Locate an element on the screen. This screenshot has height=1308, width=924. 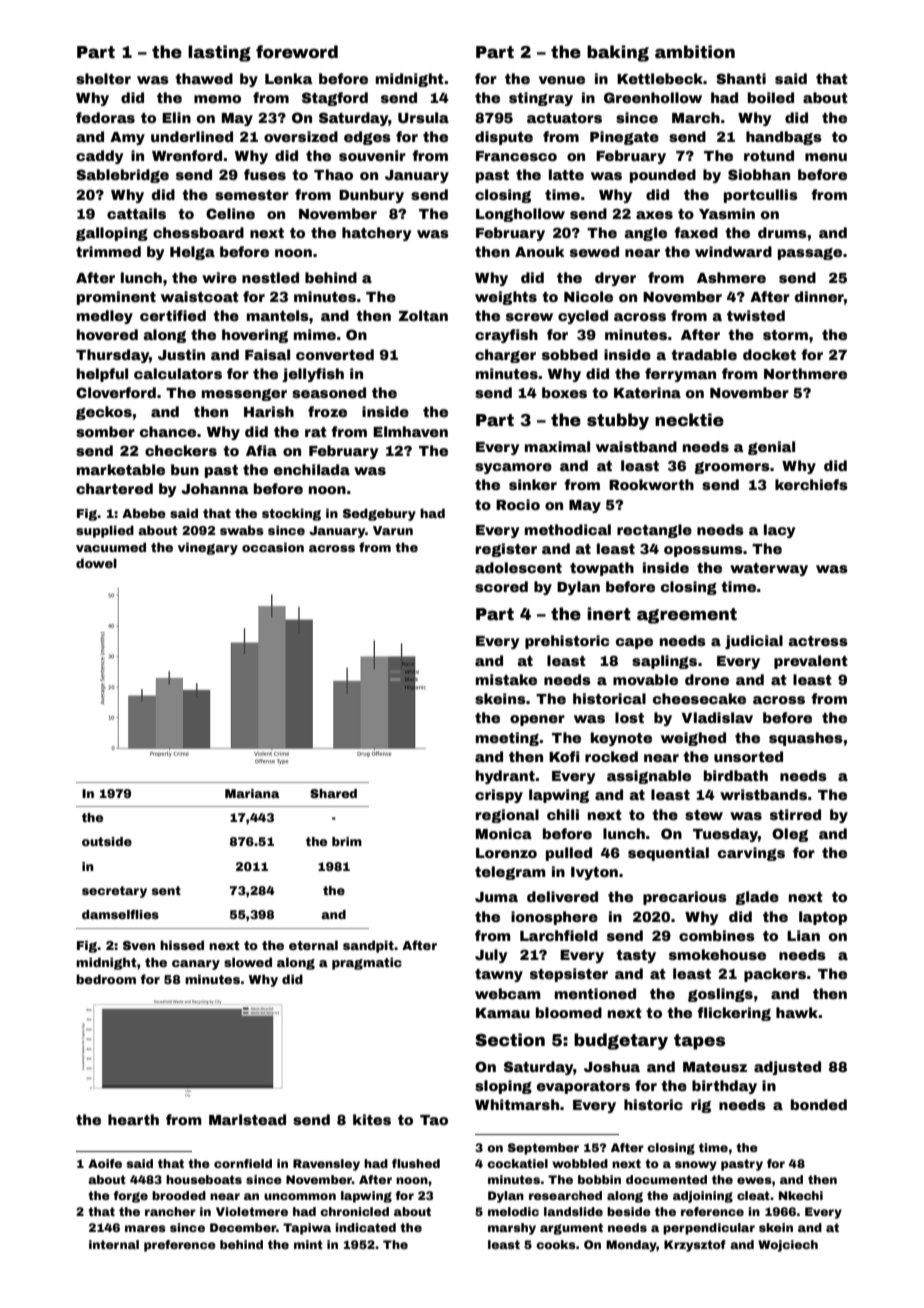
storm is located at coordinates (785, 335).
